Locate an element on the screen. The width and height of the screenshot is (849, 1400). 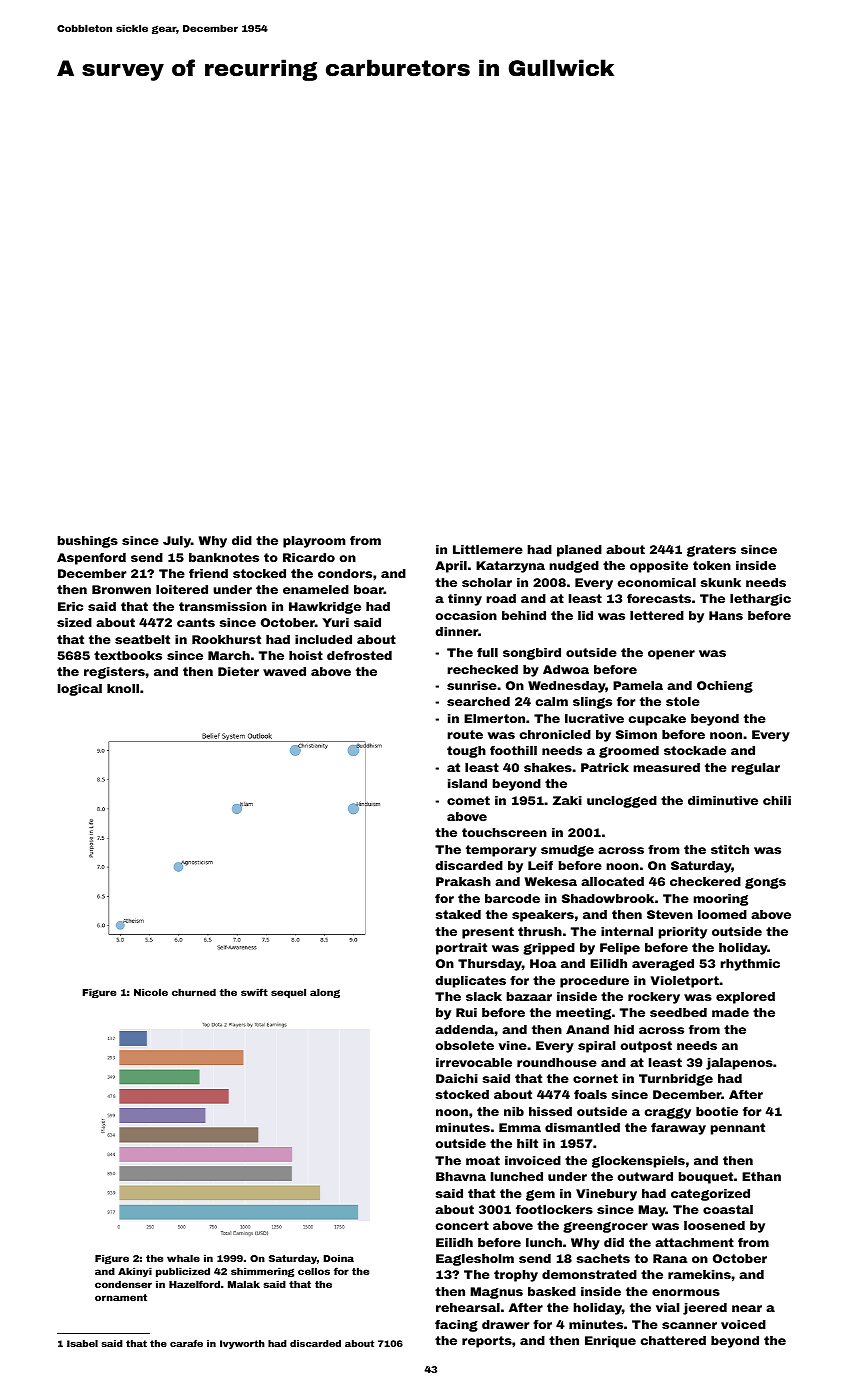
planed is located at coordinates (579, 551).
